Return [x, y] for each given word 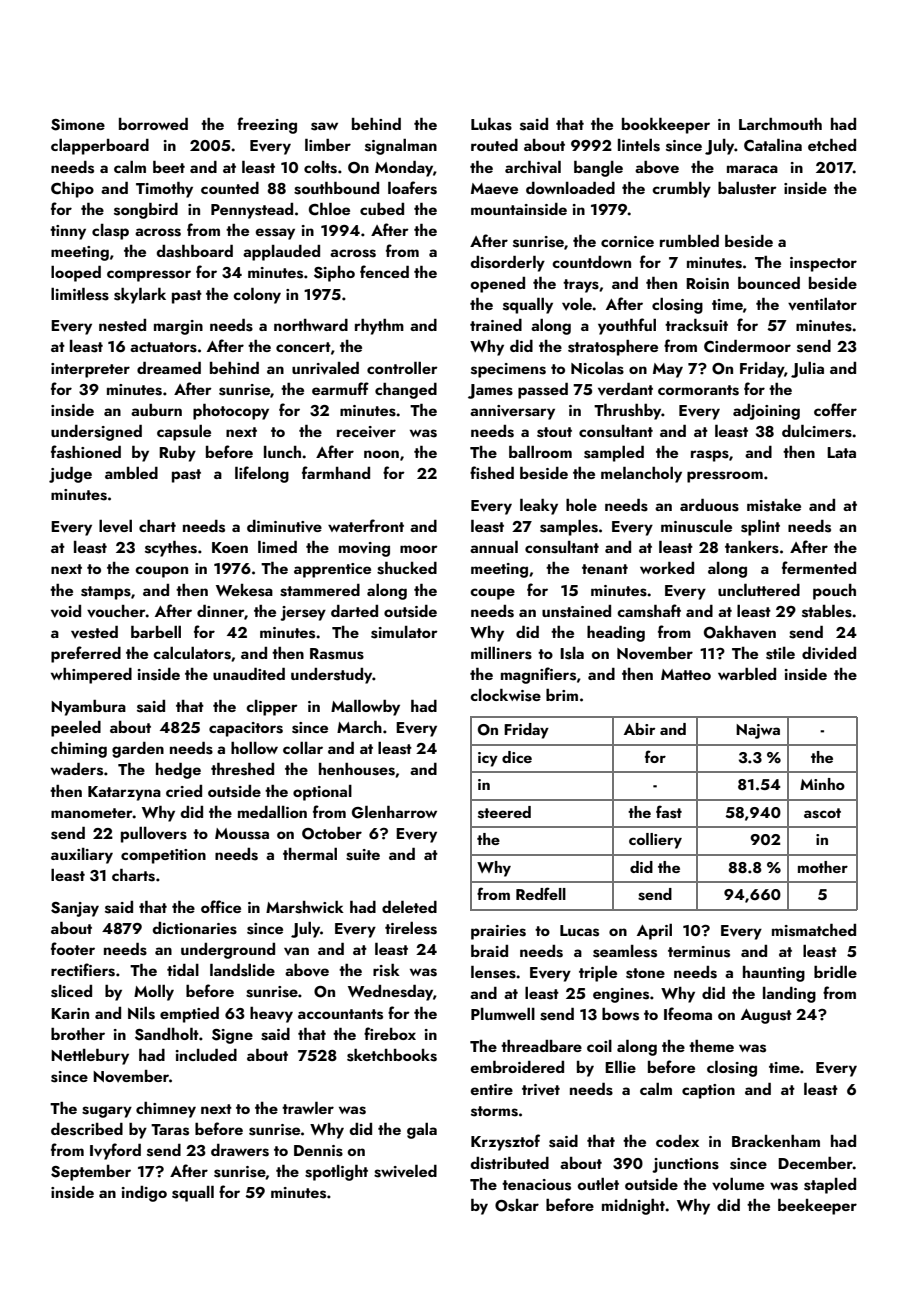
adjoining [766, 412]
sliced [71, 991]
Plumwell [503, 1014]
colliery [655, 841]
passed [543, 391]
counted [230, 188]
